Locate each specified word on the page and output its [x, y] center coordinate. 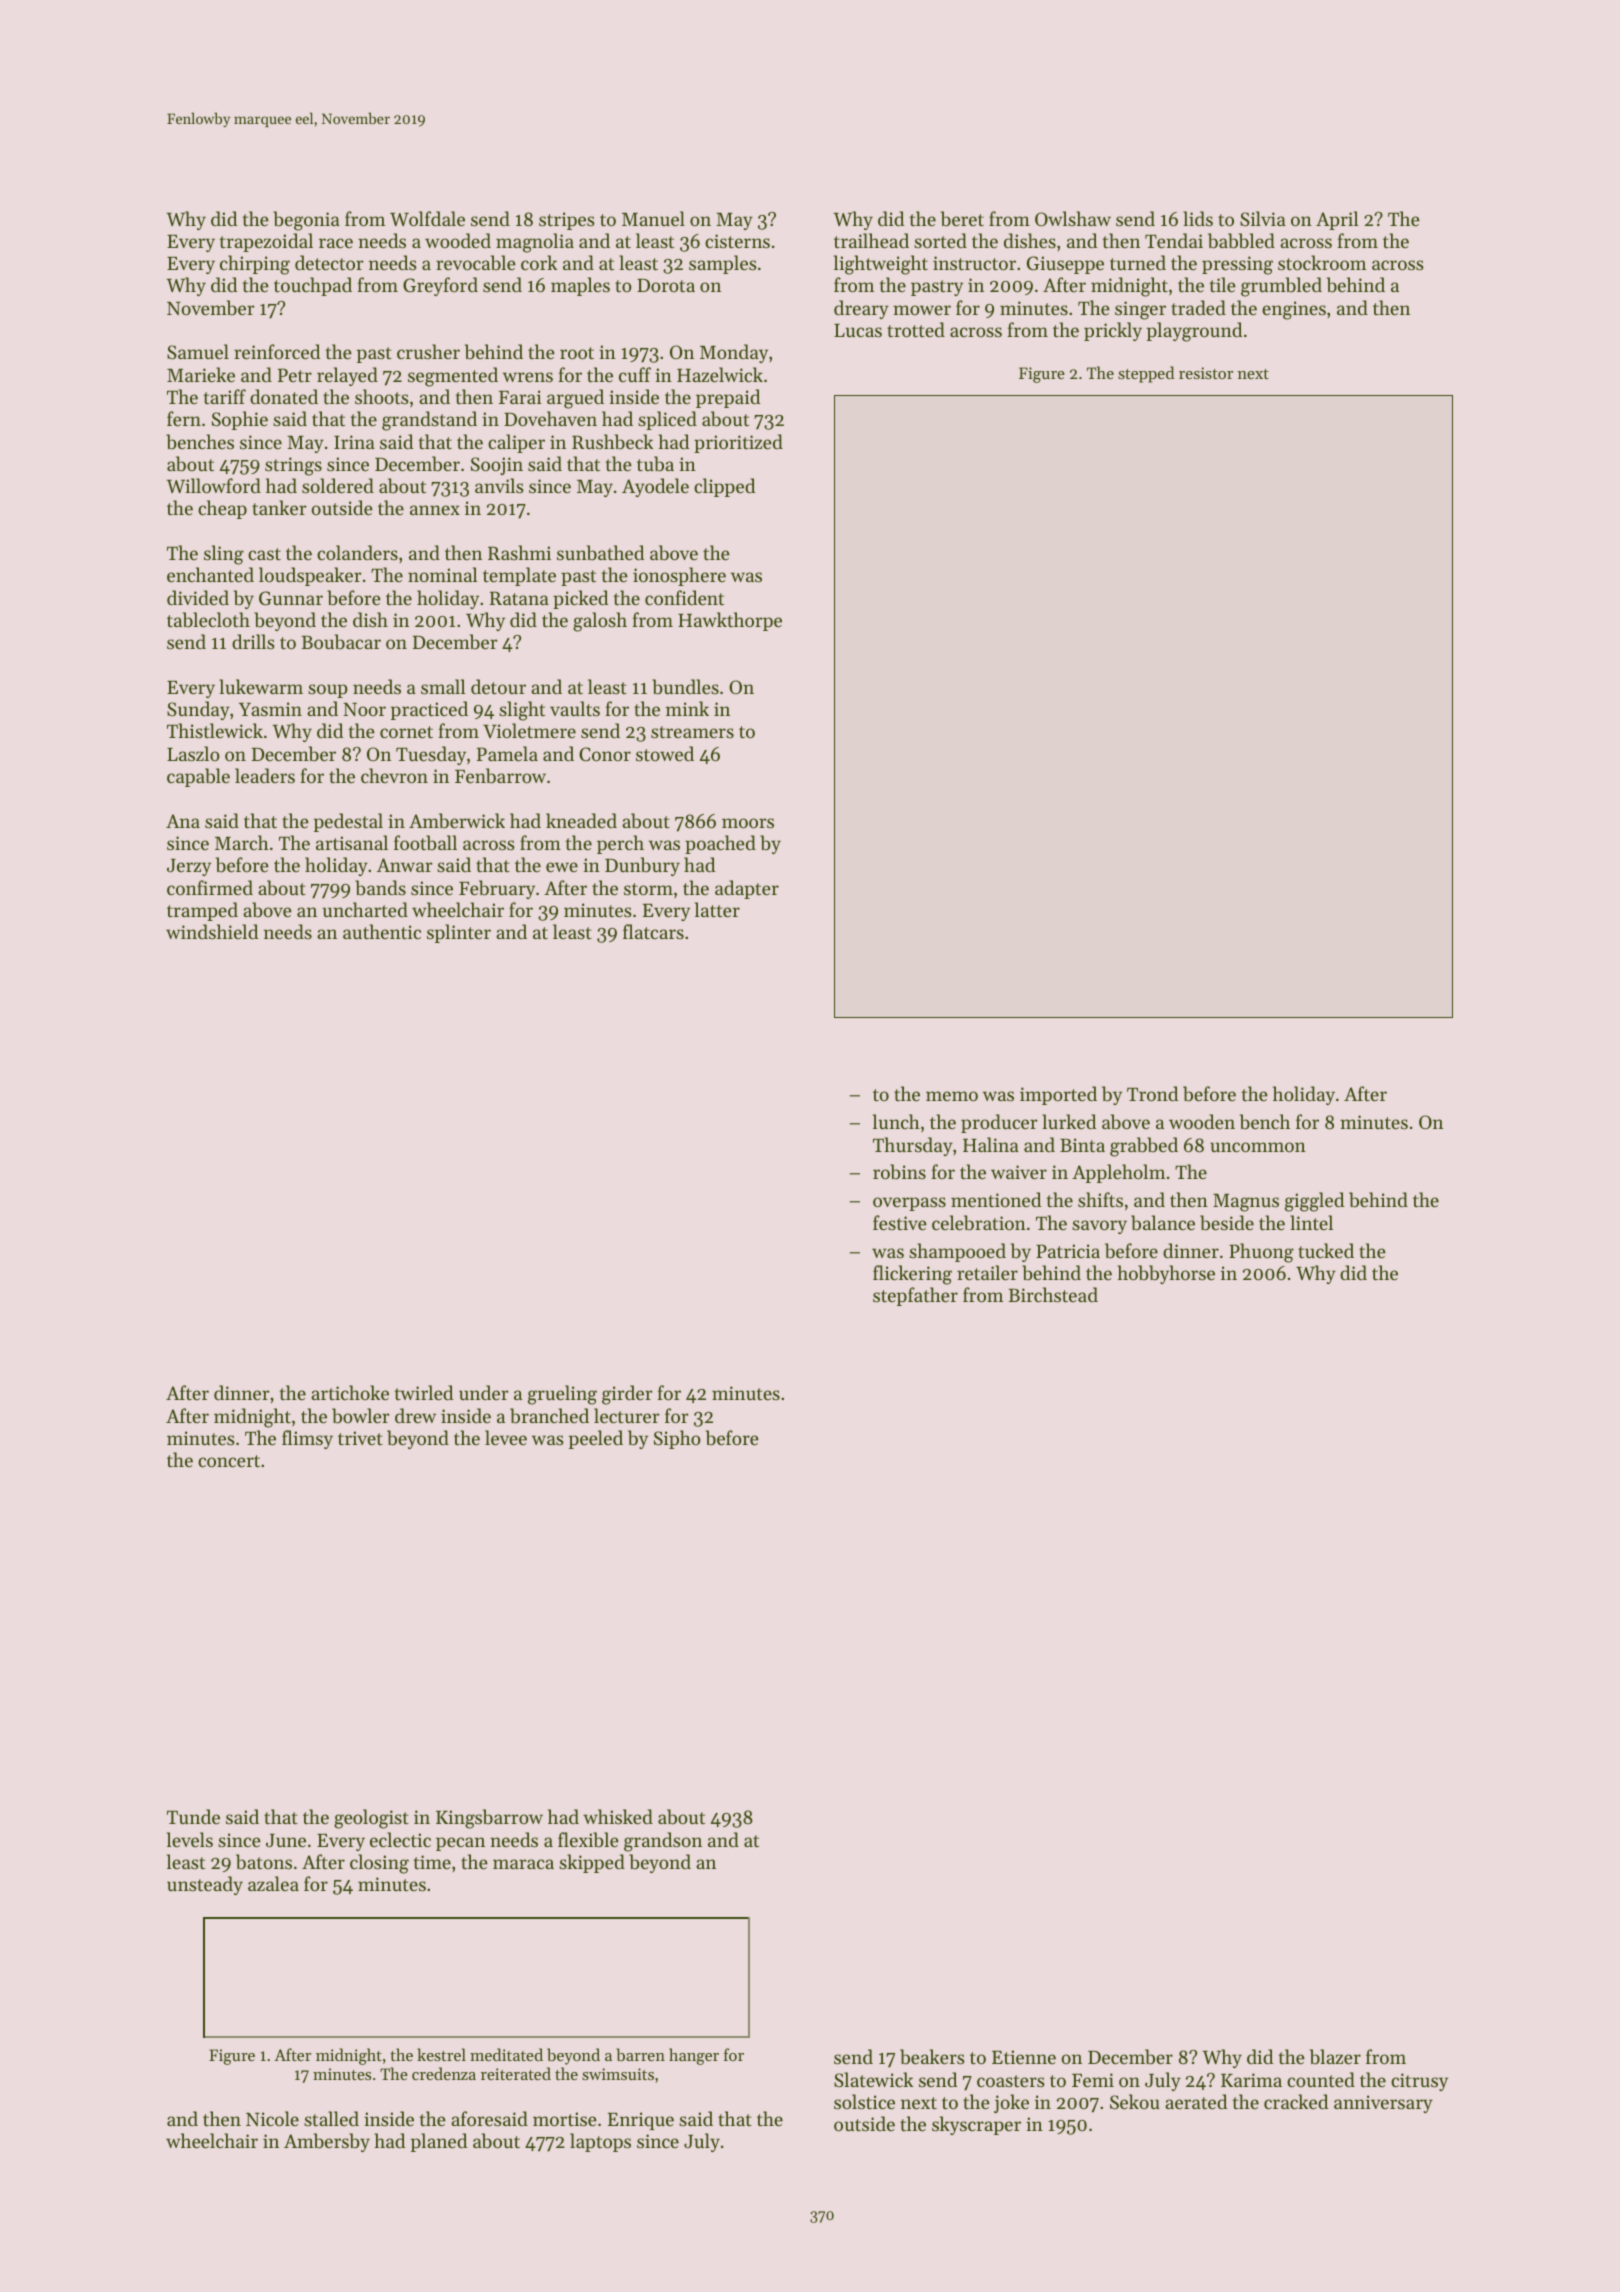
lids [1198, 218]
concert [229, 1461]
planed [439, 2142]
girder [627, 1395]
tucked [1326, 1250]
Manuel [653, 218]
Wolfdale [427, 218]
